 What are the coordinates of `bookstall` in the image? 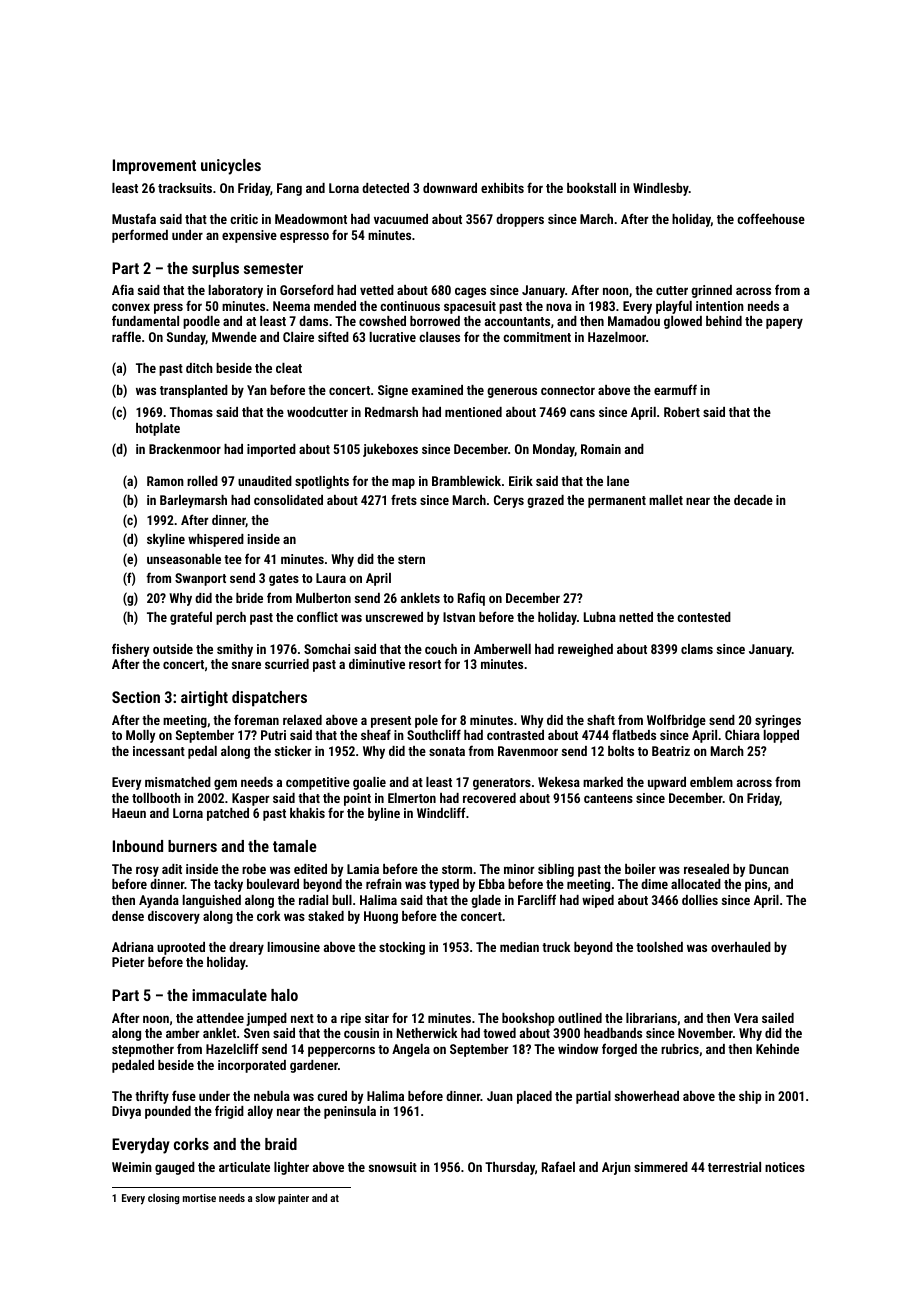 It's located at (591, 188).
